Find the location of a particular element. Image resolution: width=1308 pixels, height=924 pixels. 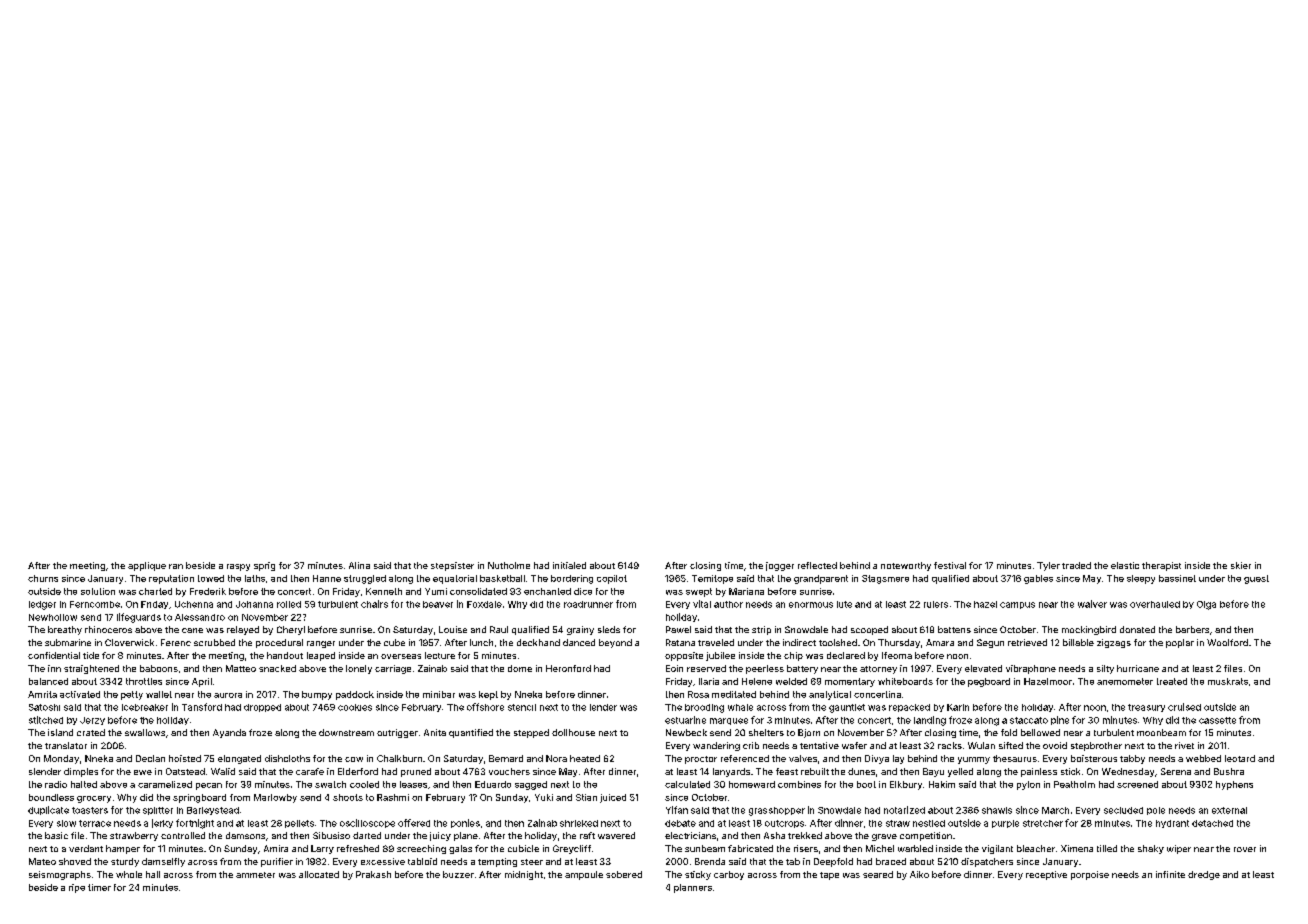

Frederik is located at coordinates (208, 591).
